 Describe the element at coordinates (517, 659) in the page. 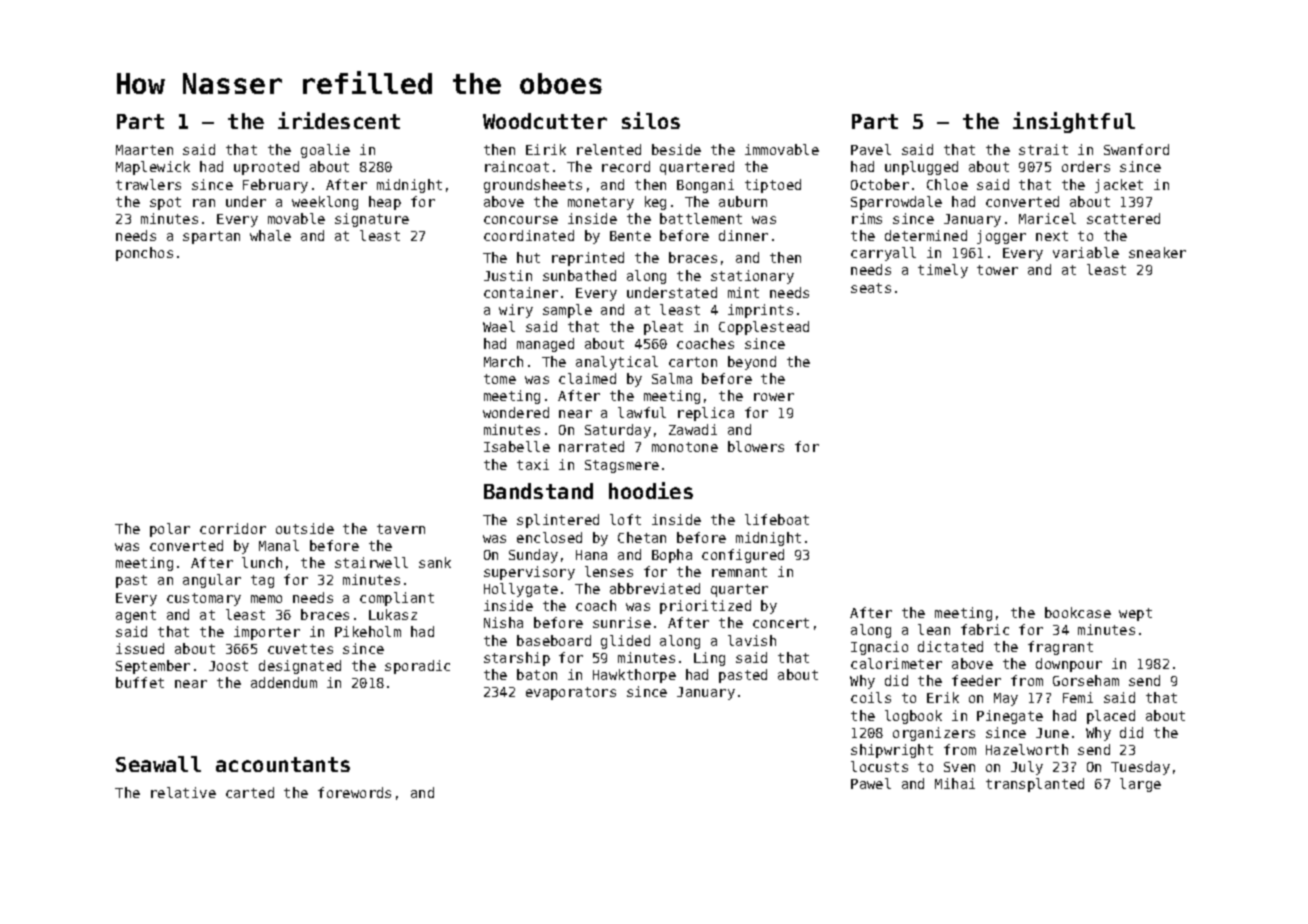

I see `starship` at that location.
